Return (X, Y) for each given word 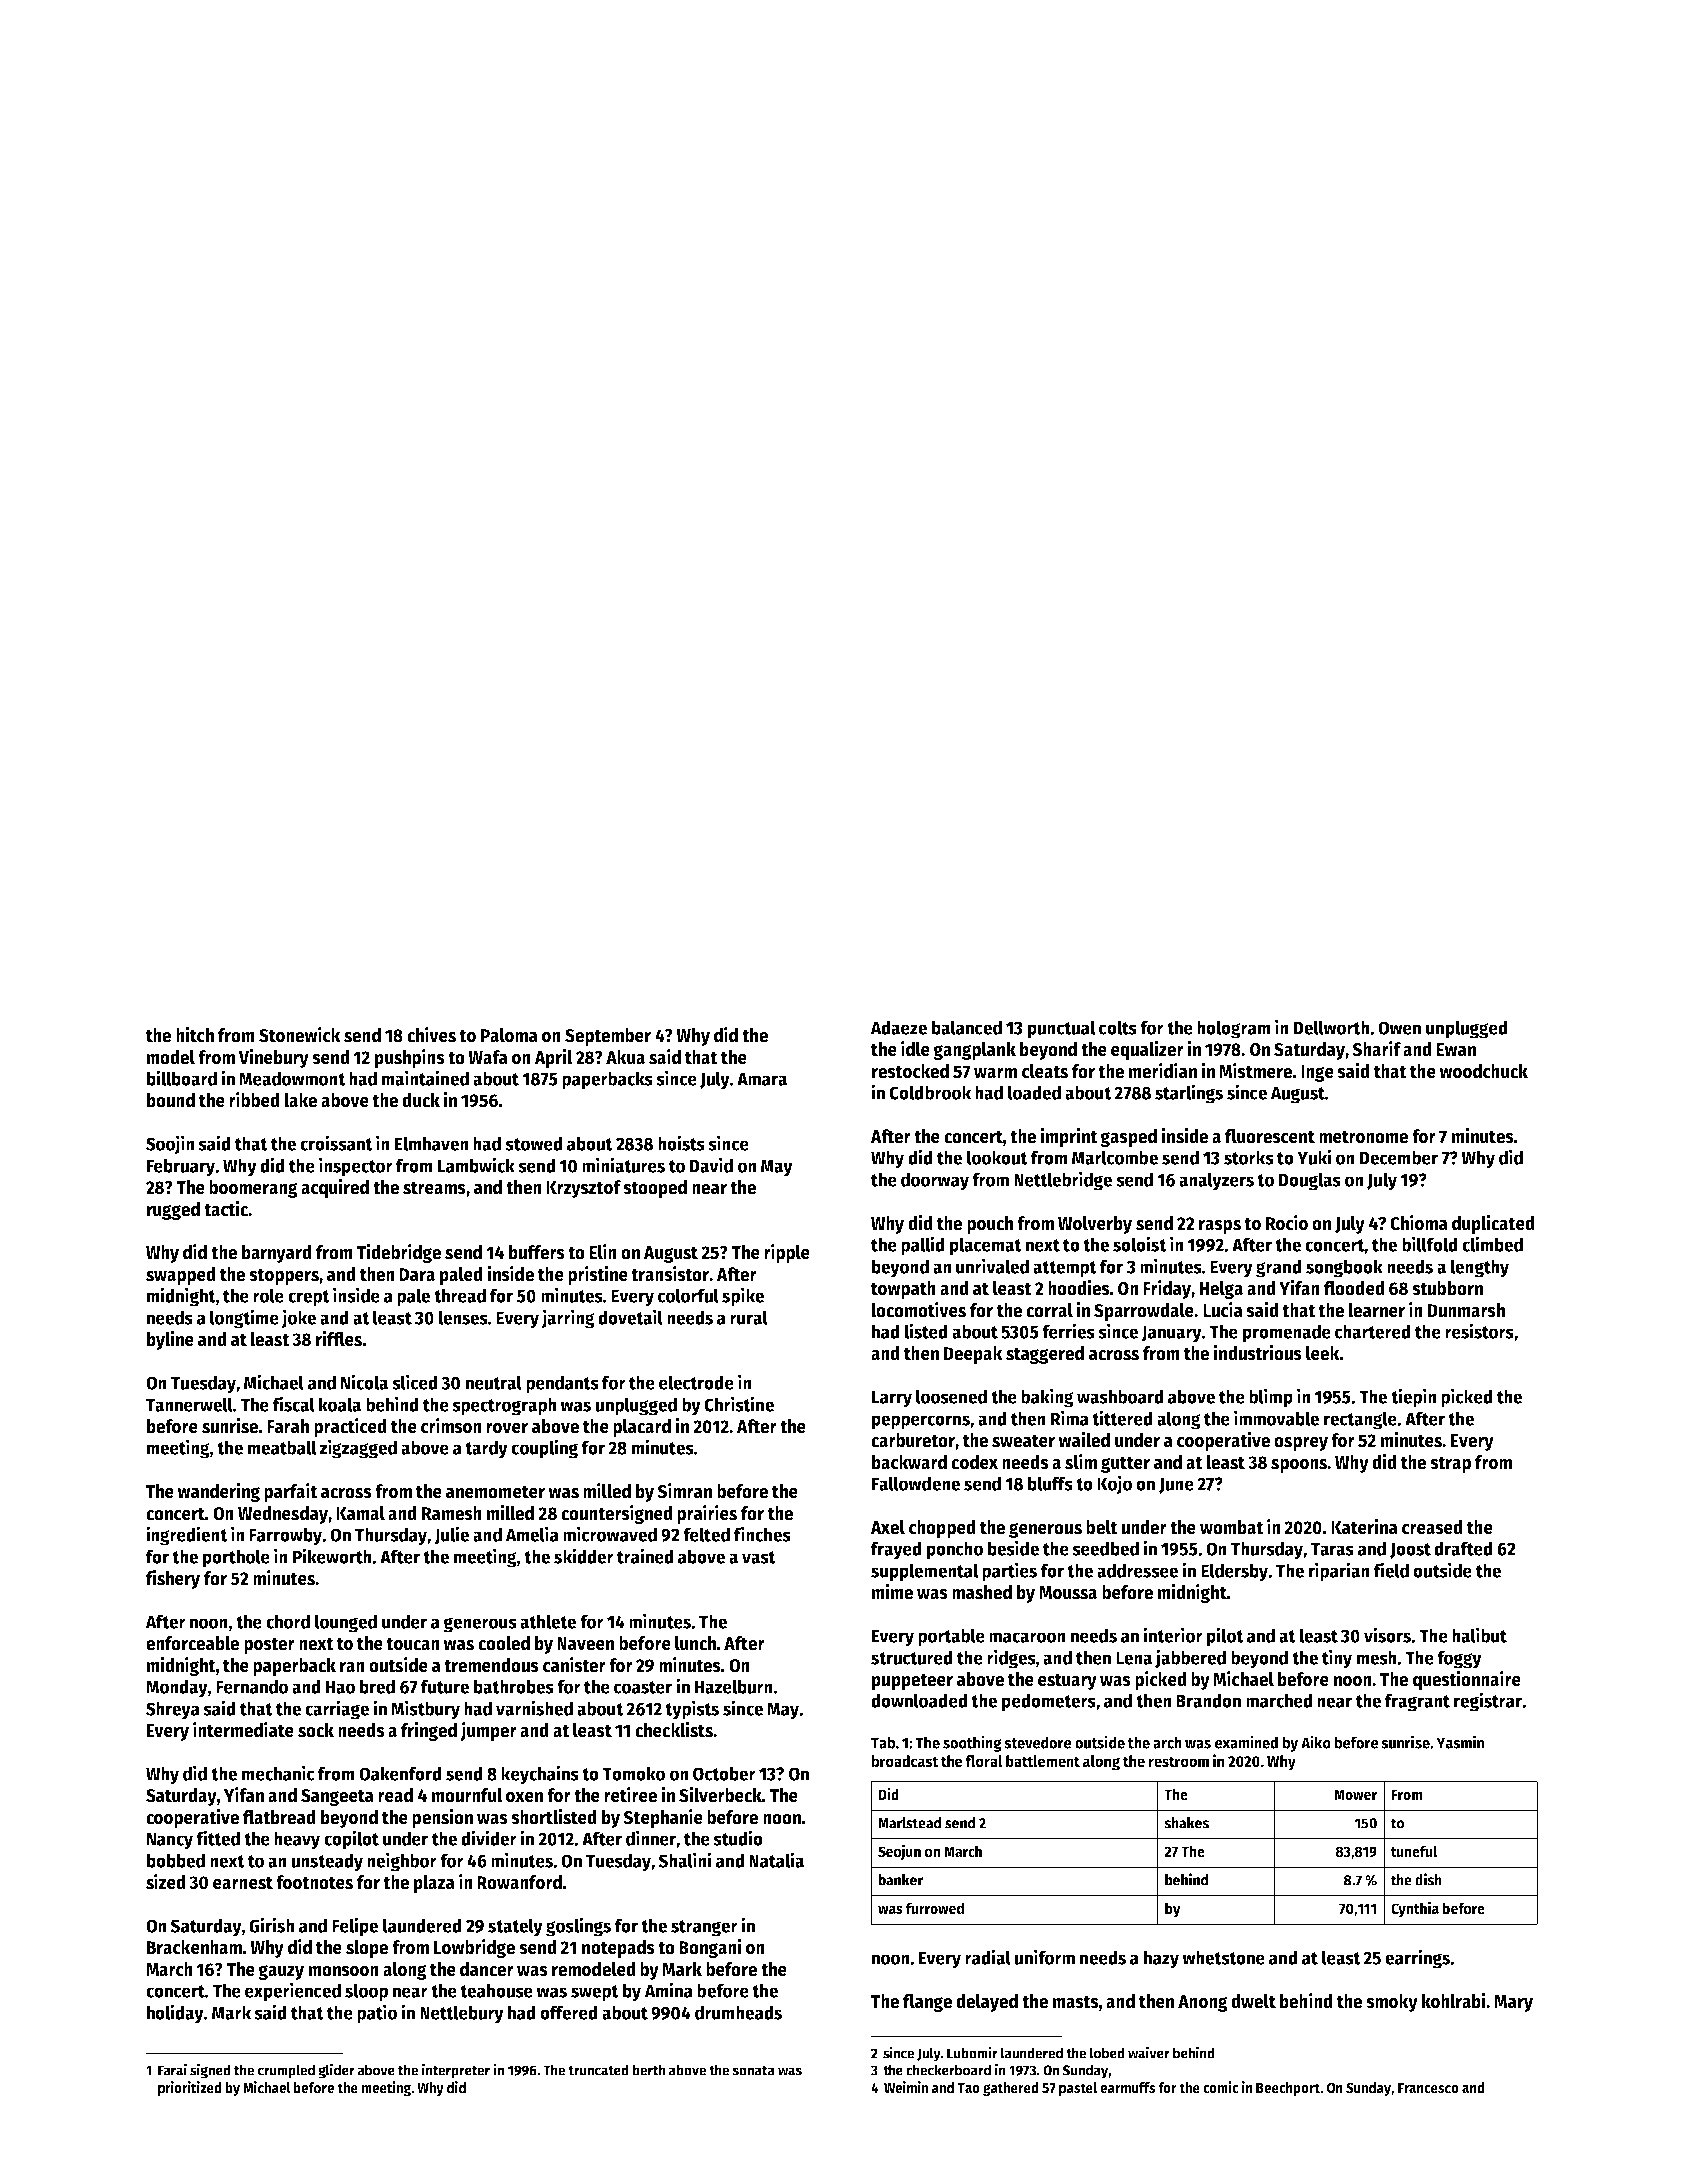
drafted (1463, 1548)
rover (507, 1428)
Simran (684, 1491)
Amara (762, 1079)
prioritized (190, 2088)
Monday (177, 1688)
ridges (1011, 1659)
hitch (195, 1035)
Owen (1399, 1028)
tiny (1337, 1659)
